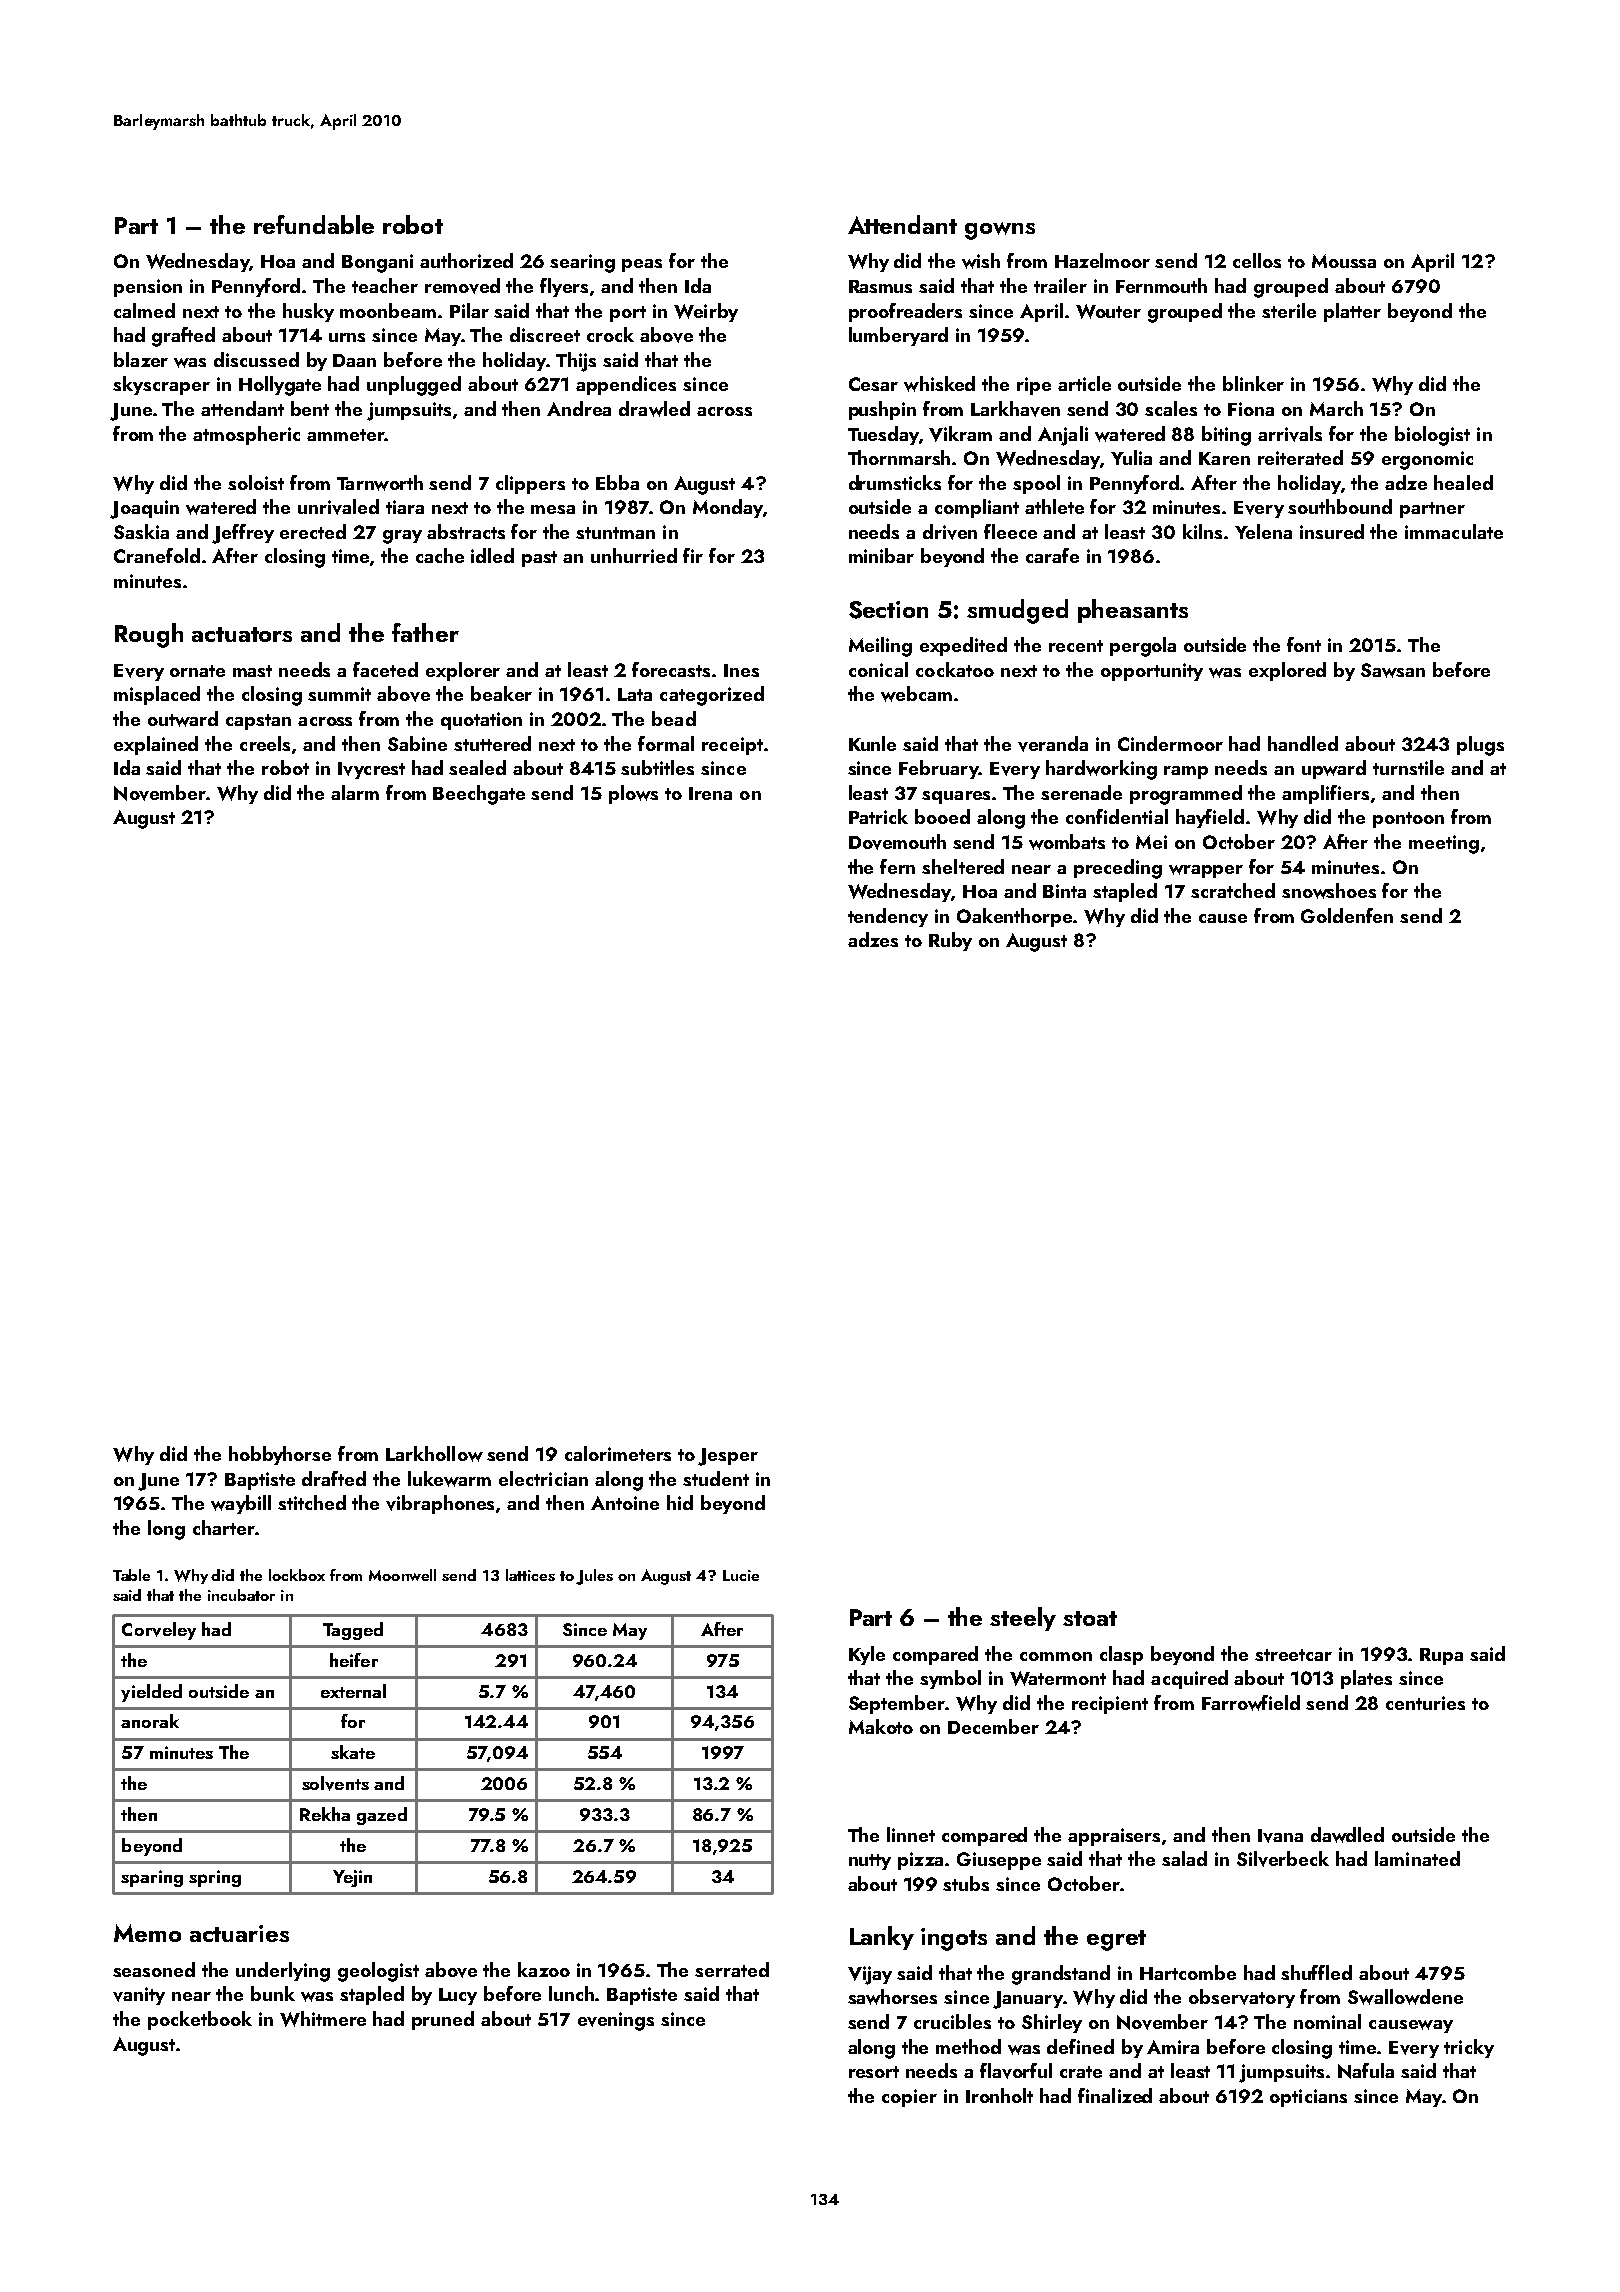 The image size is (1620, 2292). I want to click on plates, so click(1366, 1679).
